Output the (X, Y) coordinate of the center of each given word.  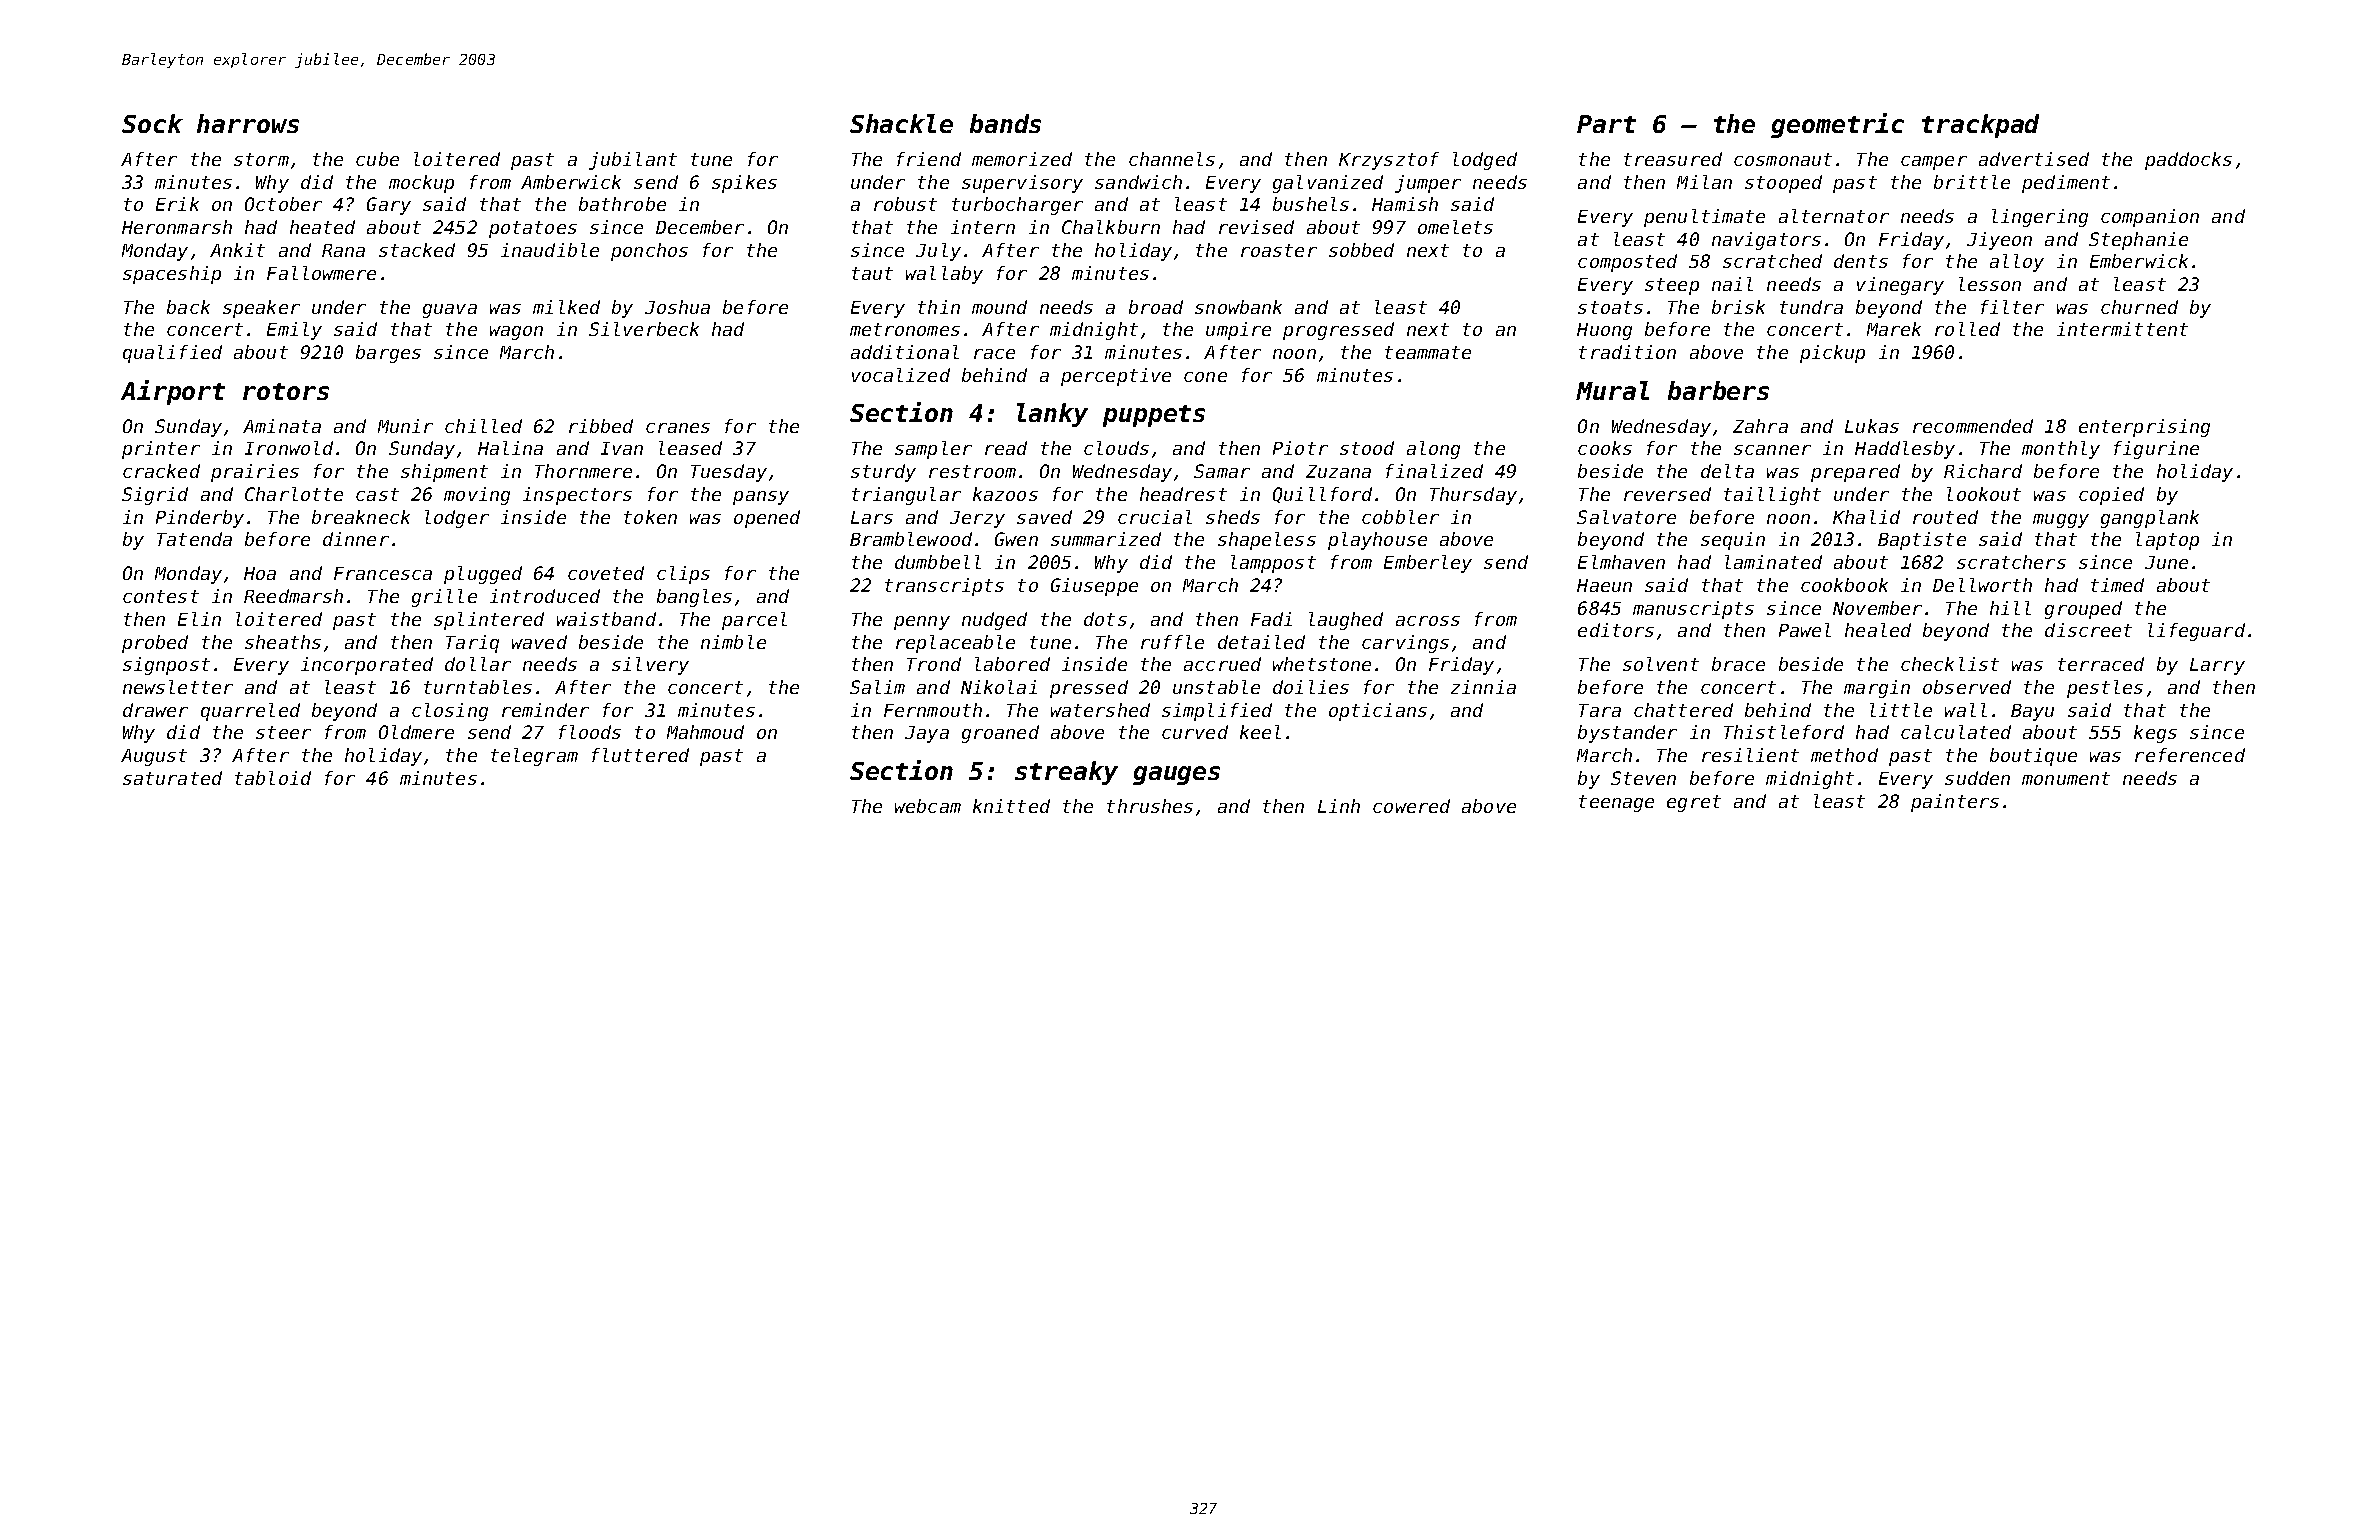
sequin (1733, 541)
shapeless (1267, 541)
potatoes (533, 229)
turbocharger (1017, 206)
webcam (928, 806)
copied (2111, 496)
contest (161, 596)
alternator (1834, 216)
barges (388, 354)
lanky (1052, 415)
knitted (1011, 806)
